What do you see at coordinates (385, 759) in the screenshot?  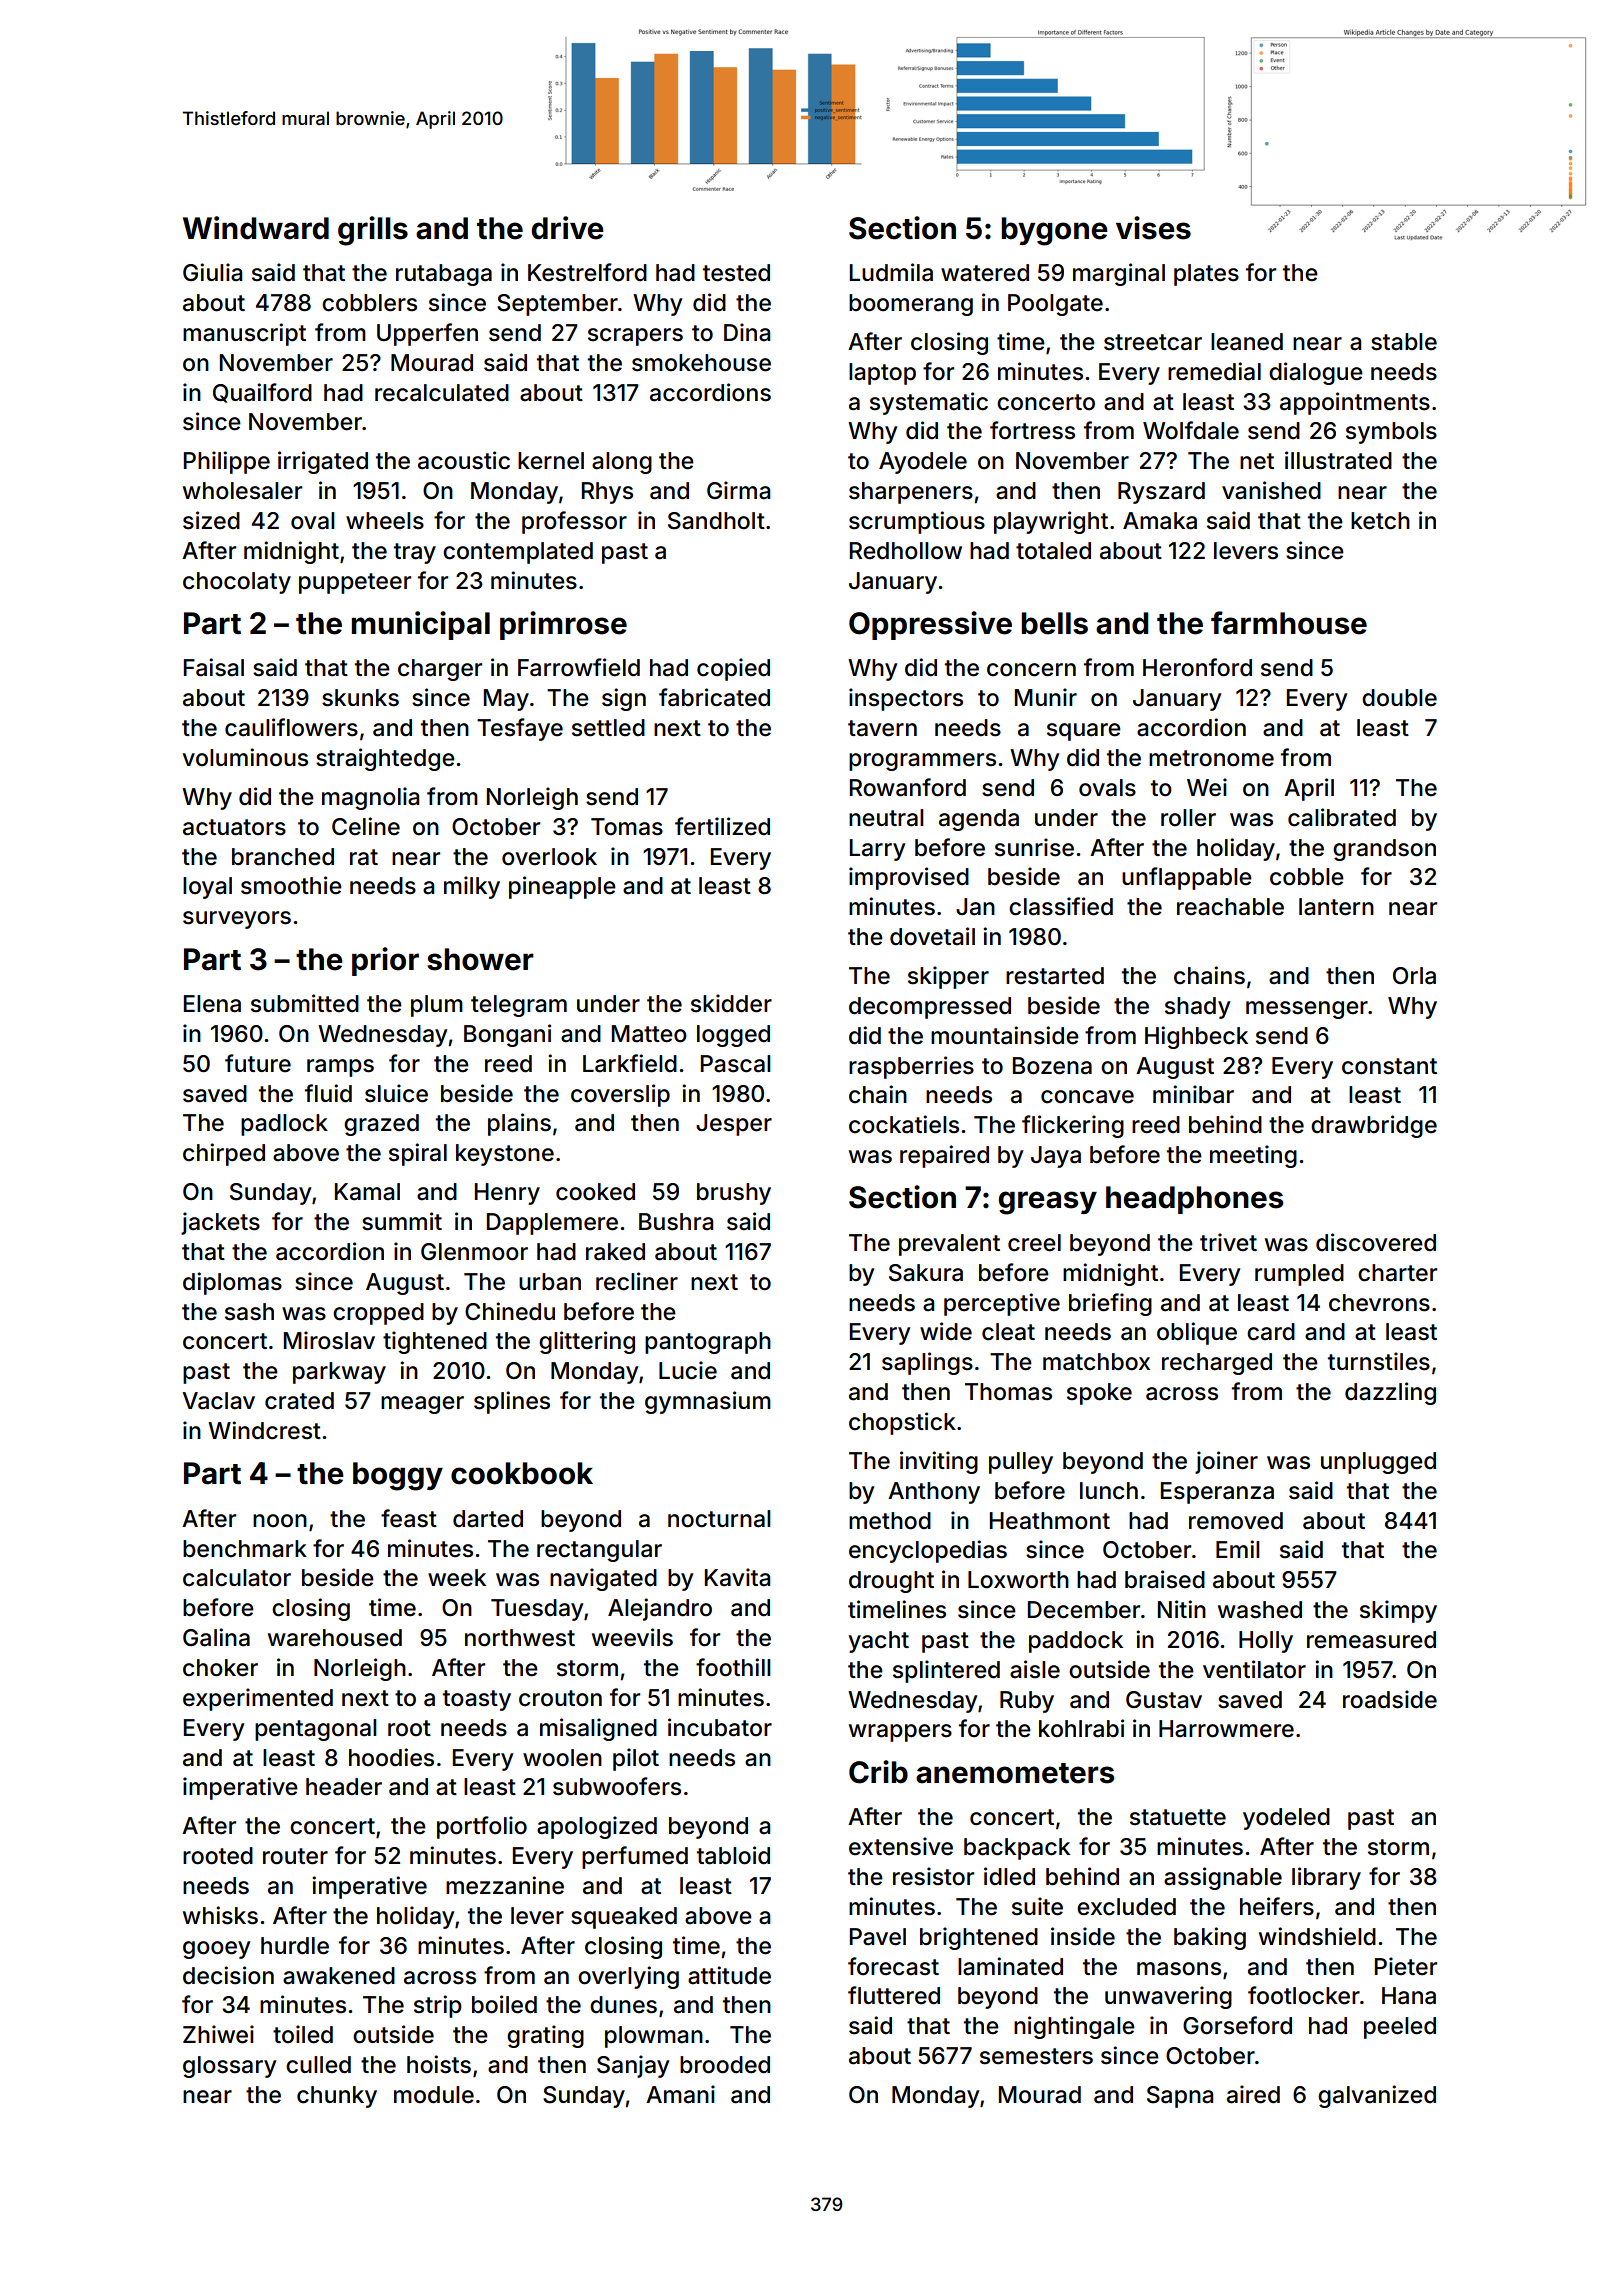 I see `straightedge` at bounding box center [385, 759].
